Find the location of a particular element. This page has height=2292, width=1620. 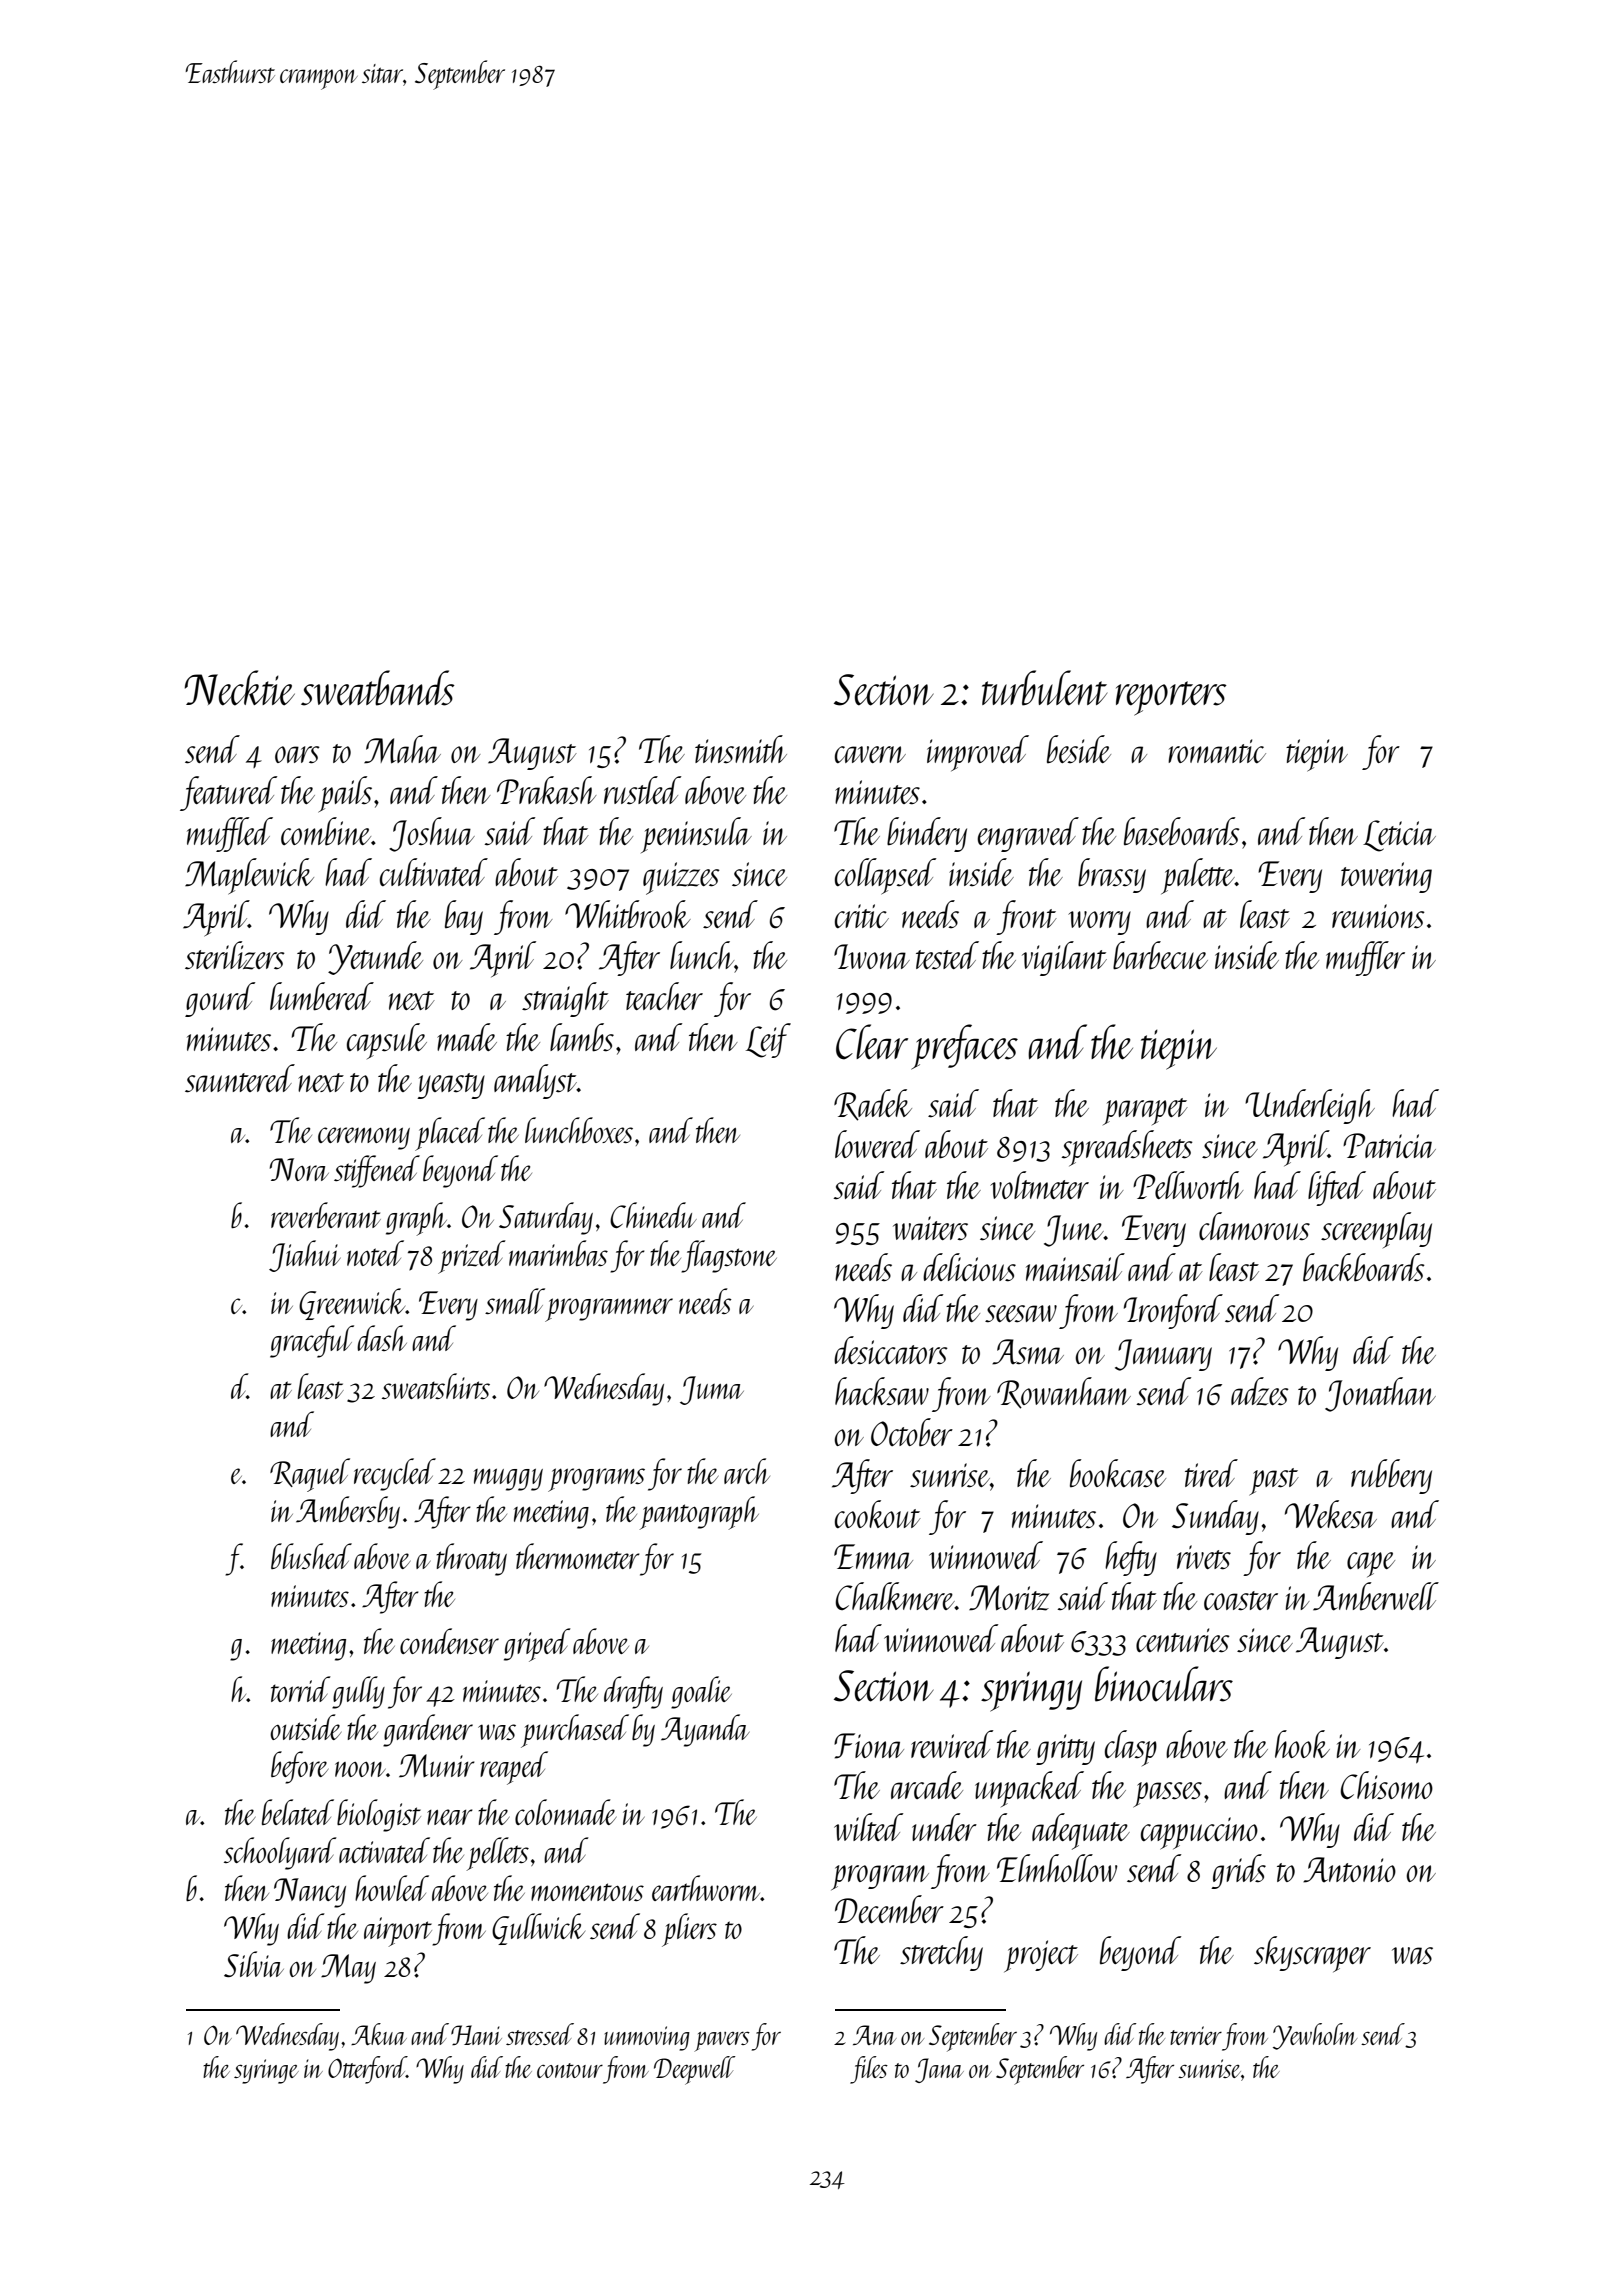

gourd is located at coordinates (220, 999).
